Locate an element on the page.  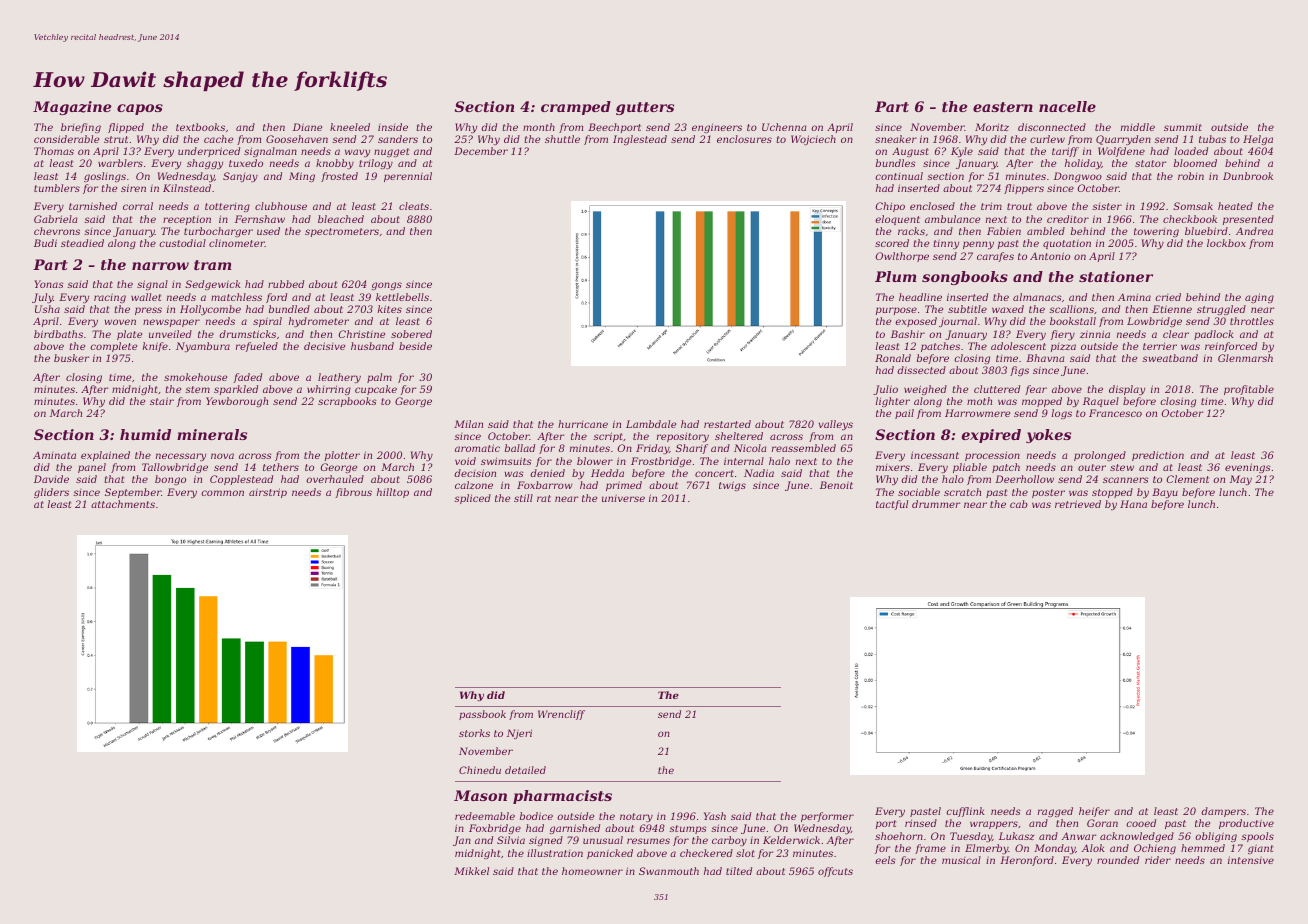
ragged is located at coordinates (1055, 812).
